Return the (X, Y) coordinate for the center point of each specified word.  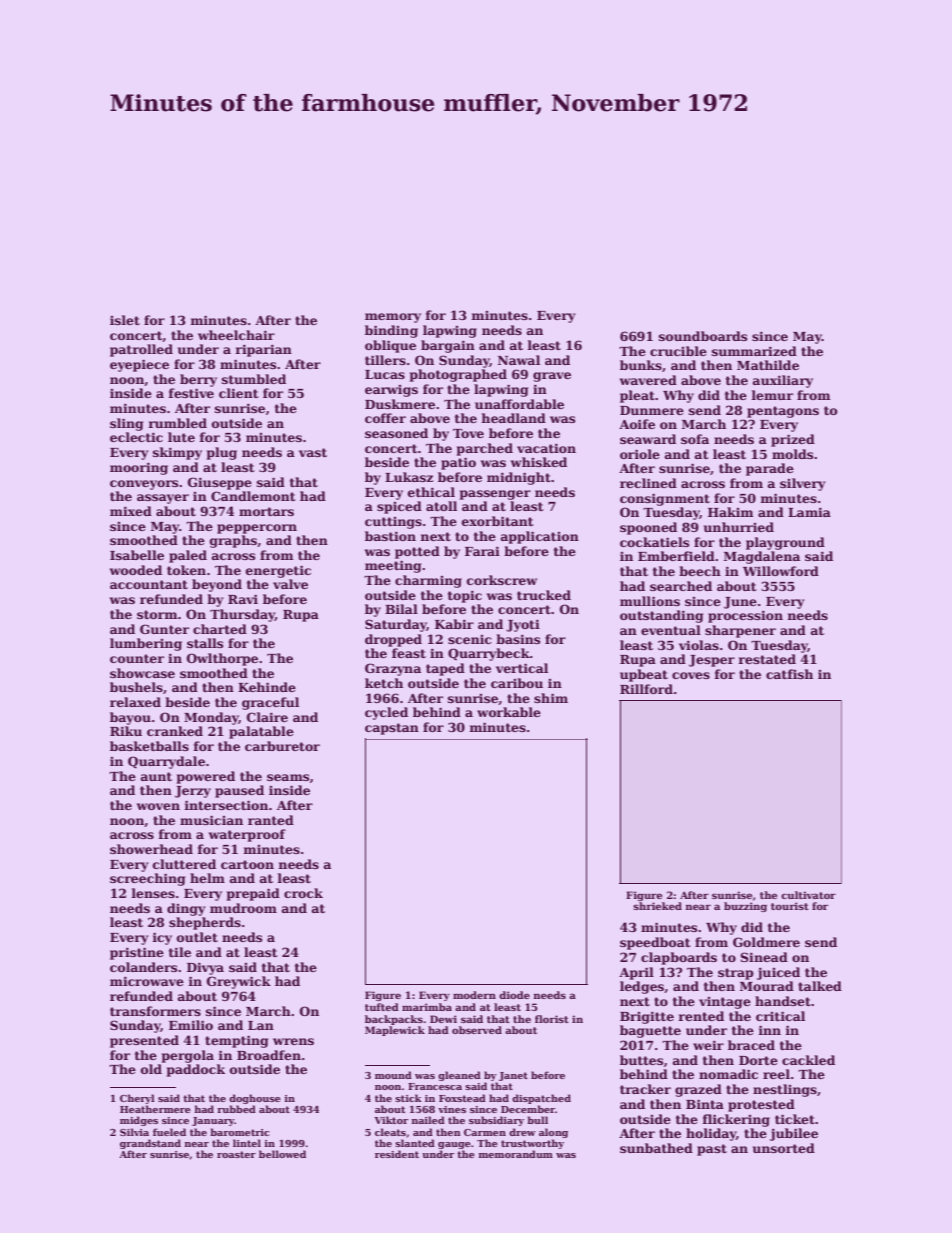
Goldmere (766, 942)
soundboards (703, 336)
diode (514, 995)
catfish (789, 674)
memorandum (516, 1154)
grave (552, 377)
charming (428, 581)
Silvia (134, 1132)
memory (393, 318)
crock (303, 893)
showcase (142, 673)
